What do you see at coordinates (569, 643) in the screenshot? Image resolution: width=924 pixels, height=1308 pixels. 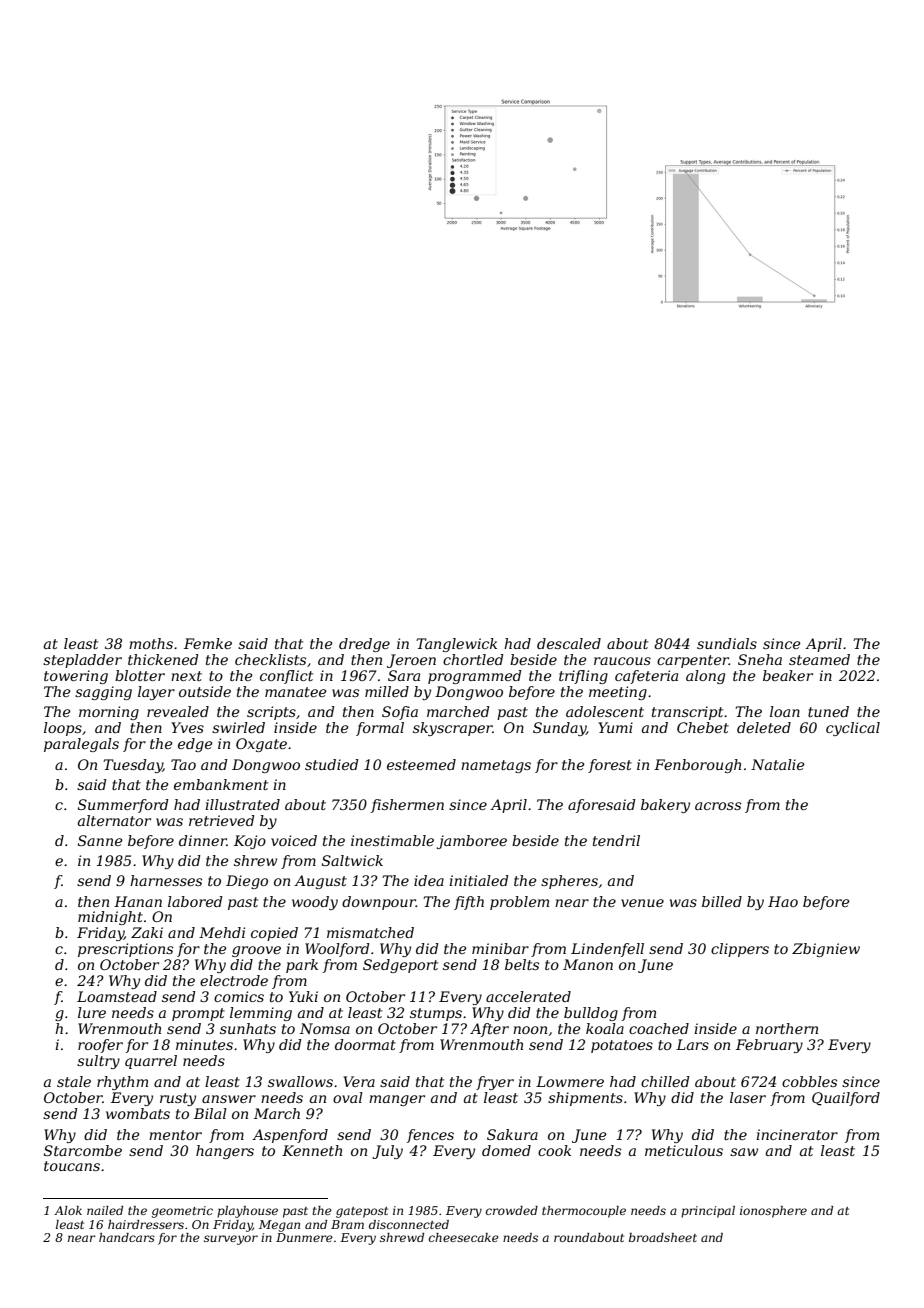 I see `descaled` at bounding box center [569, 643].
